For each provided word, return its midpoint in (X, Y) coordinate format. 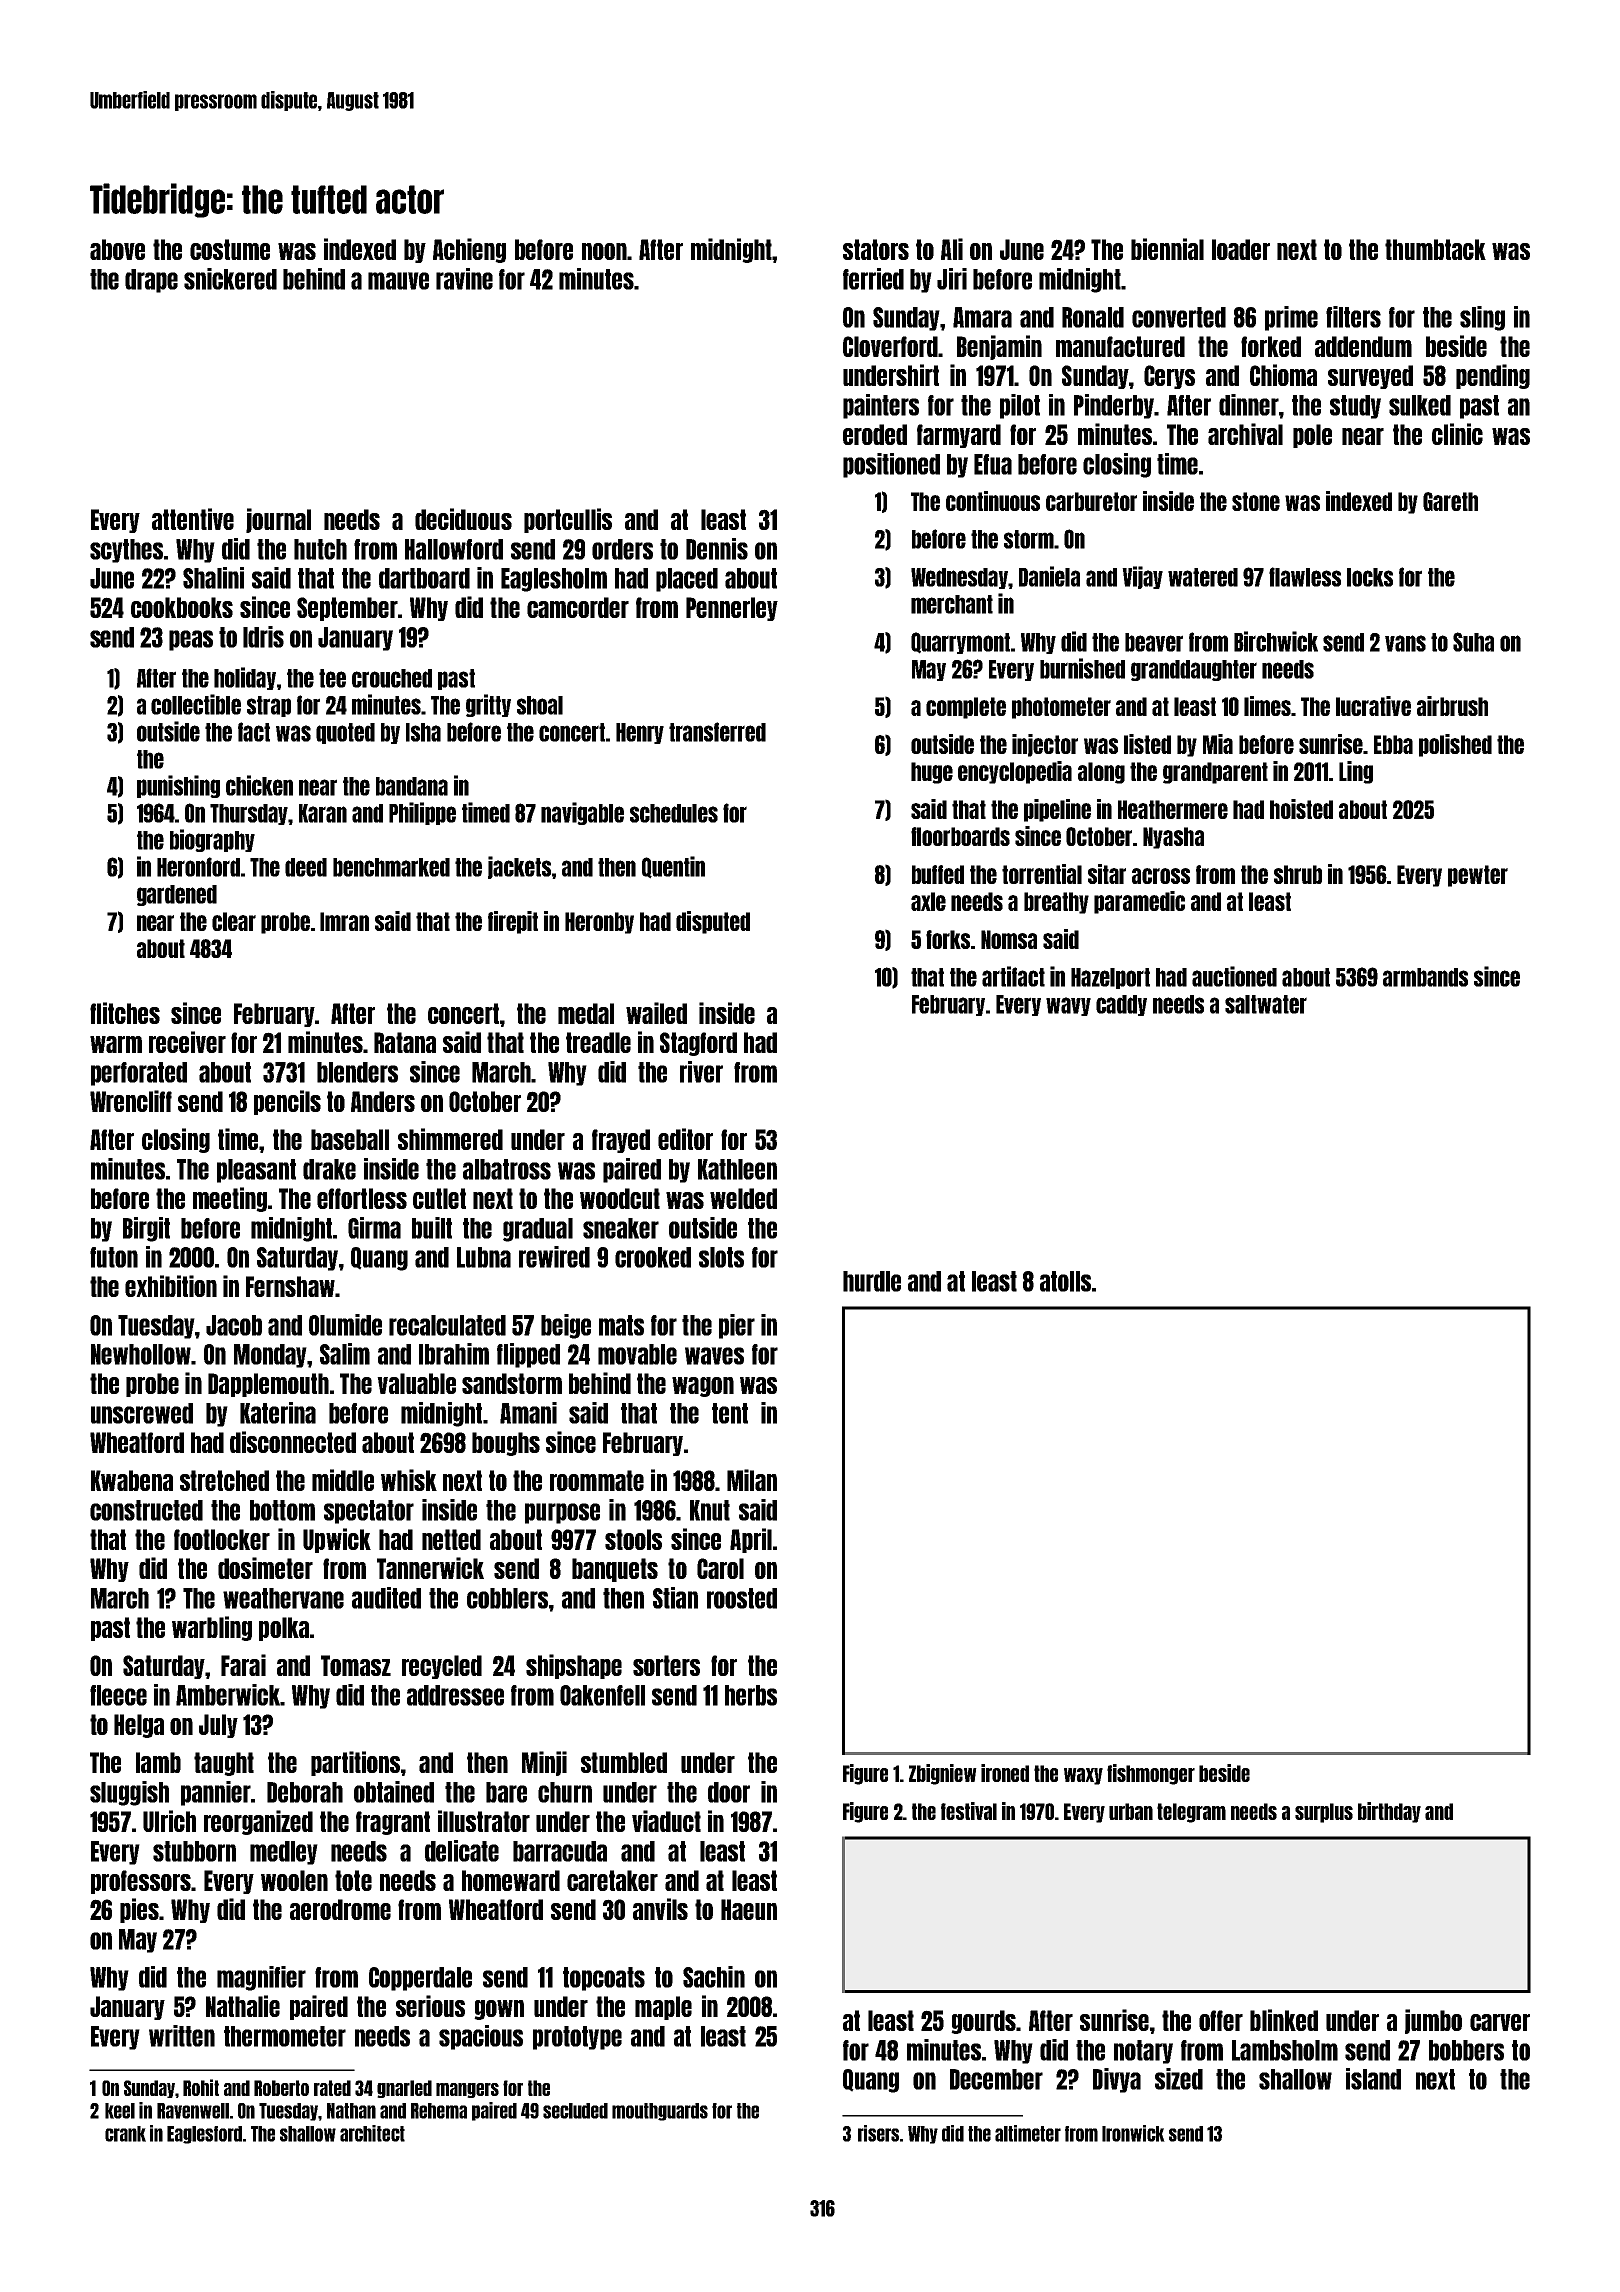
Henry (640, 733)
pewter (1478, 876)
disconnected (293, 1442)
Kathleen (737, 1169)
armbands (1425, 977)
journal (278, 520)
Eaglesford (204, 2135)
